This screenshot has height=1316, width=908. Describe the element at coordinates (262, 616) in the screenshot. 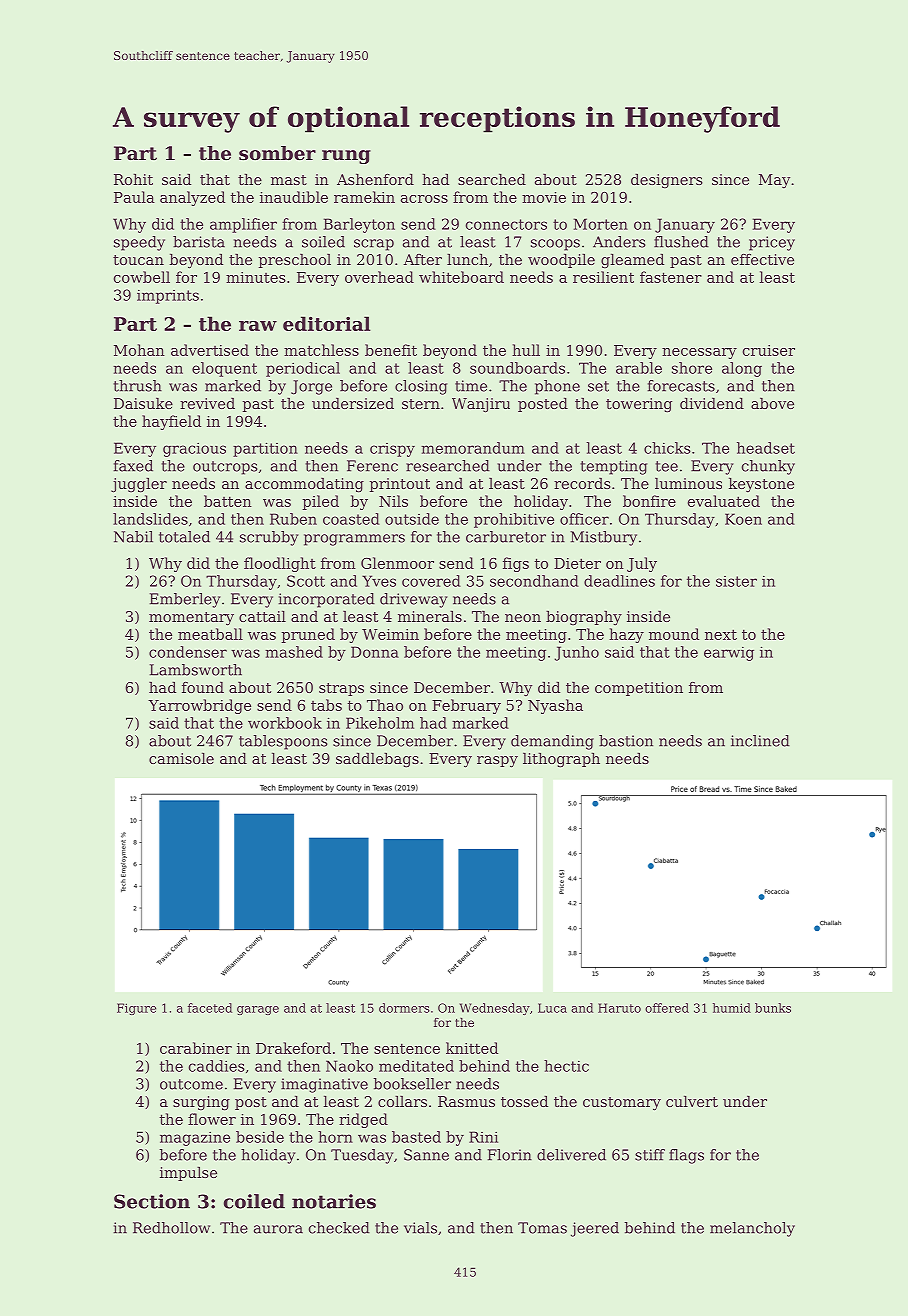

I see `cattail` at that location.
